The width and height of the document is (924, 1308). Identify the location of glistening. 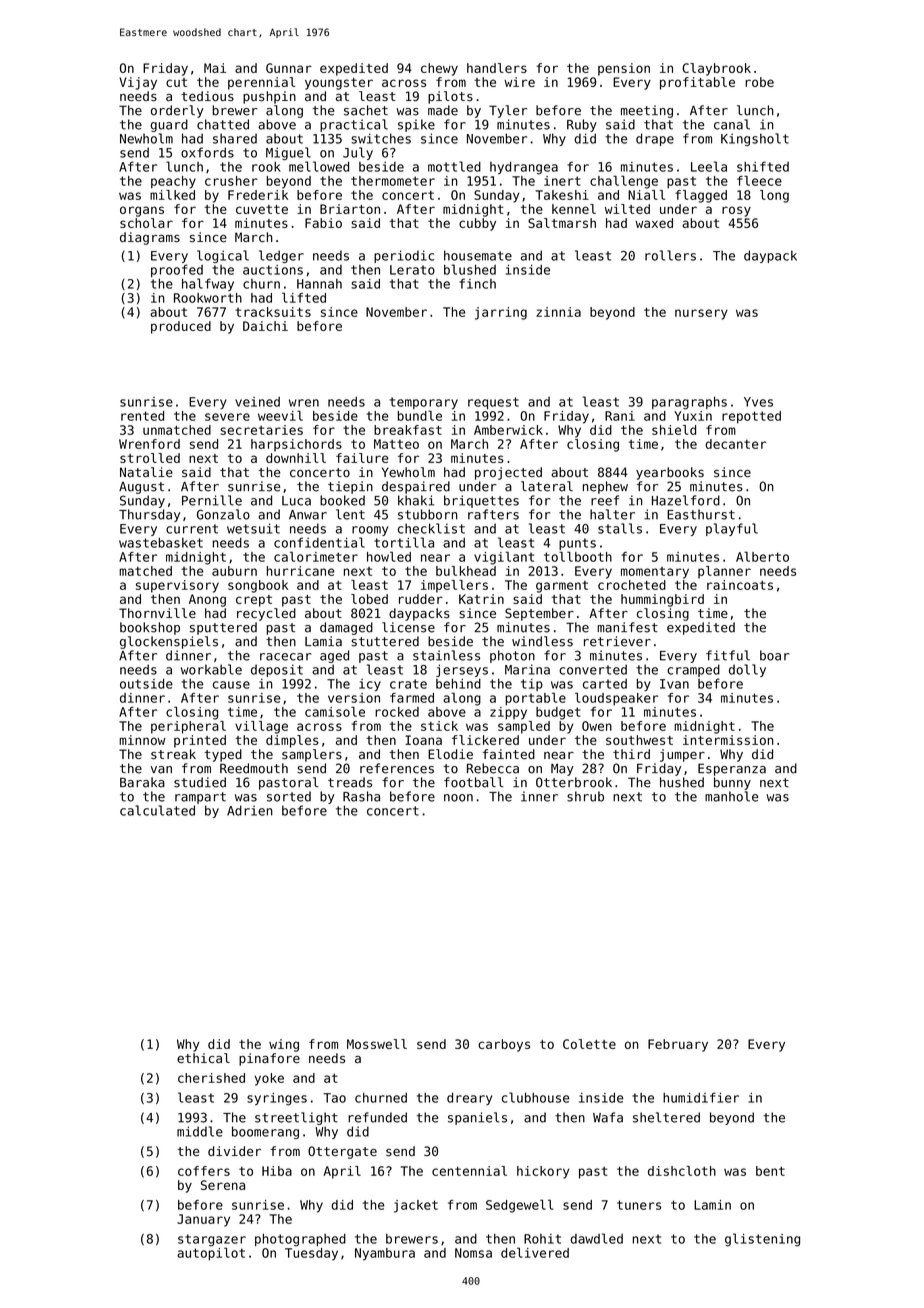
(762, 1240).
